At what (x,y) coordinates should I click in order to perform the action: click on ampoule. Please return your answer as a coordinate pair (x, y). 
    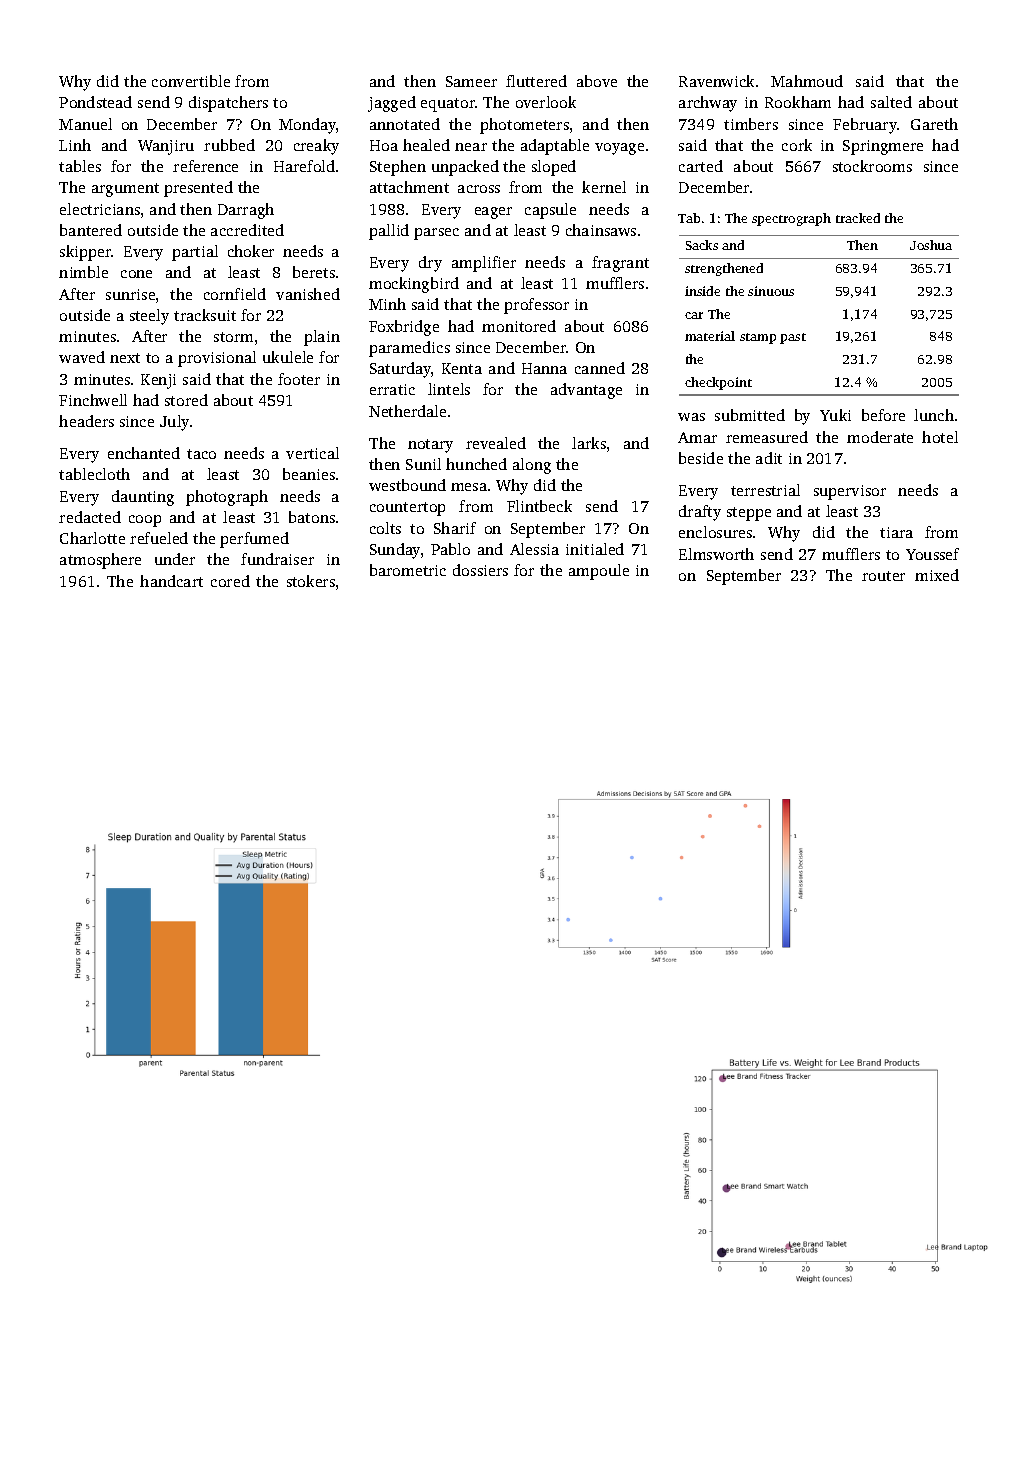
    Looking at the image, I should click on (599, 572).
